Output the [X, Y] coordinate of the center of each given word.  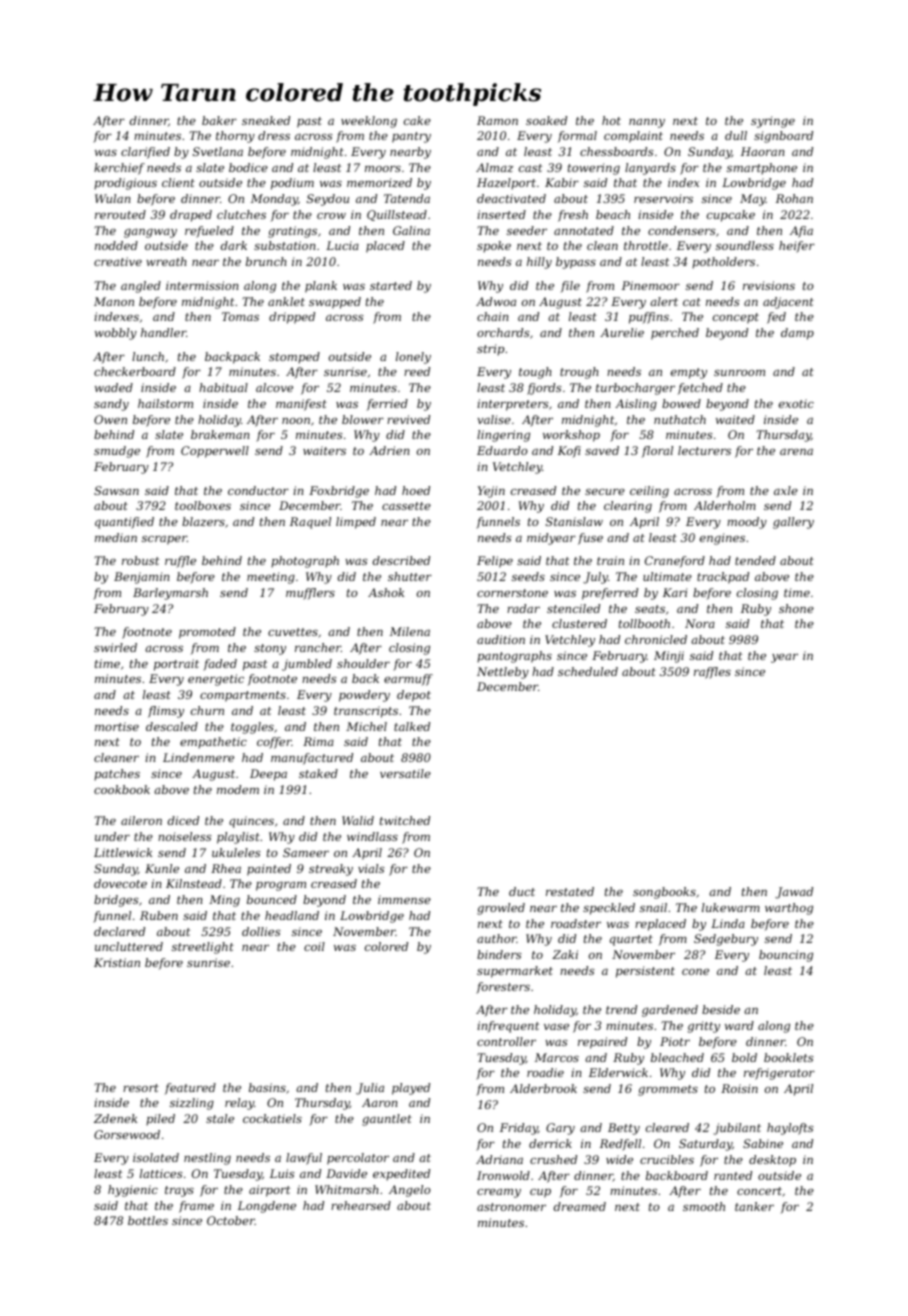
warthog [789, 909]
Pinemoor [651, 285]
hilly [539, 263]
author [497, 938]
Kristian [117, 962]
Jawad [794, 893]
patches [117, 775]
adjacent [788, 303]
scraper [164, 540]
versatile [405, 773]
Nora [700, 623]
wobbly [116, 334]
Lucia [342, 245]
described [401, 560]
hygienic [133, 1191]
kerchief [119, 169]
